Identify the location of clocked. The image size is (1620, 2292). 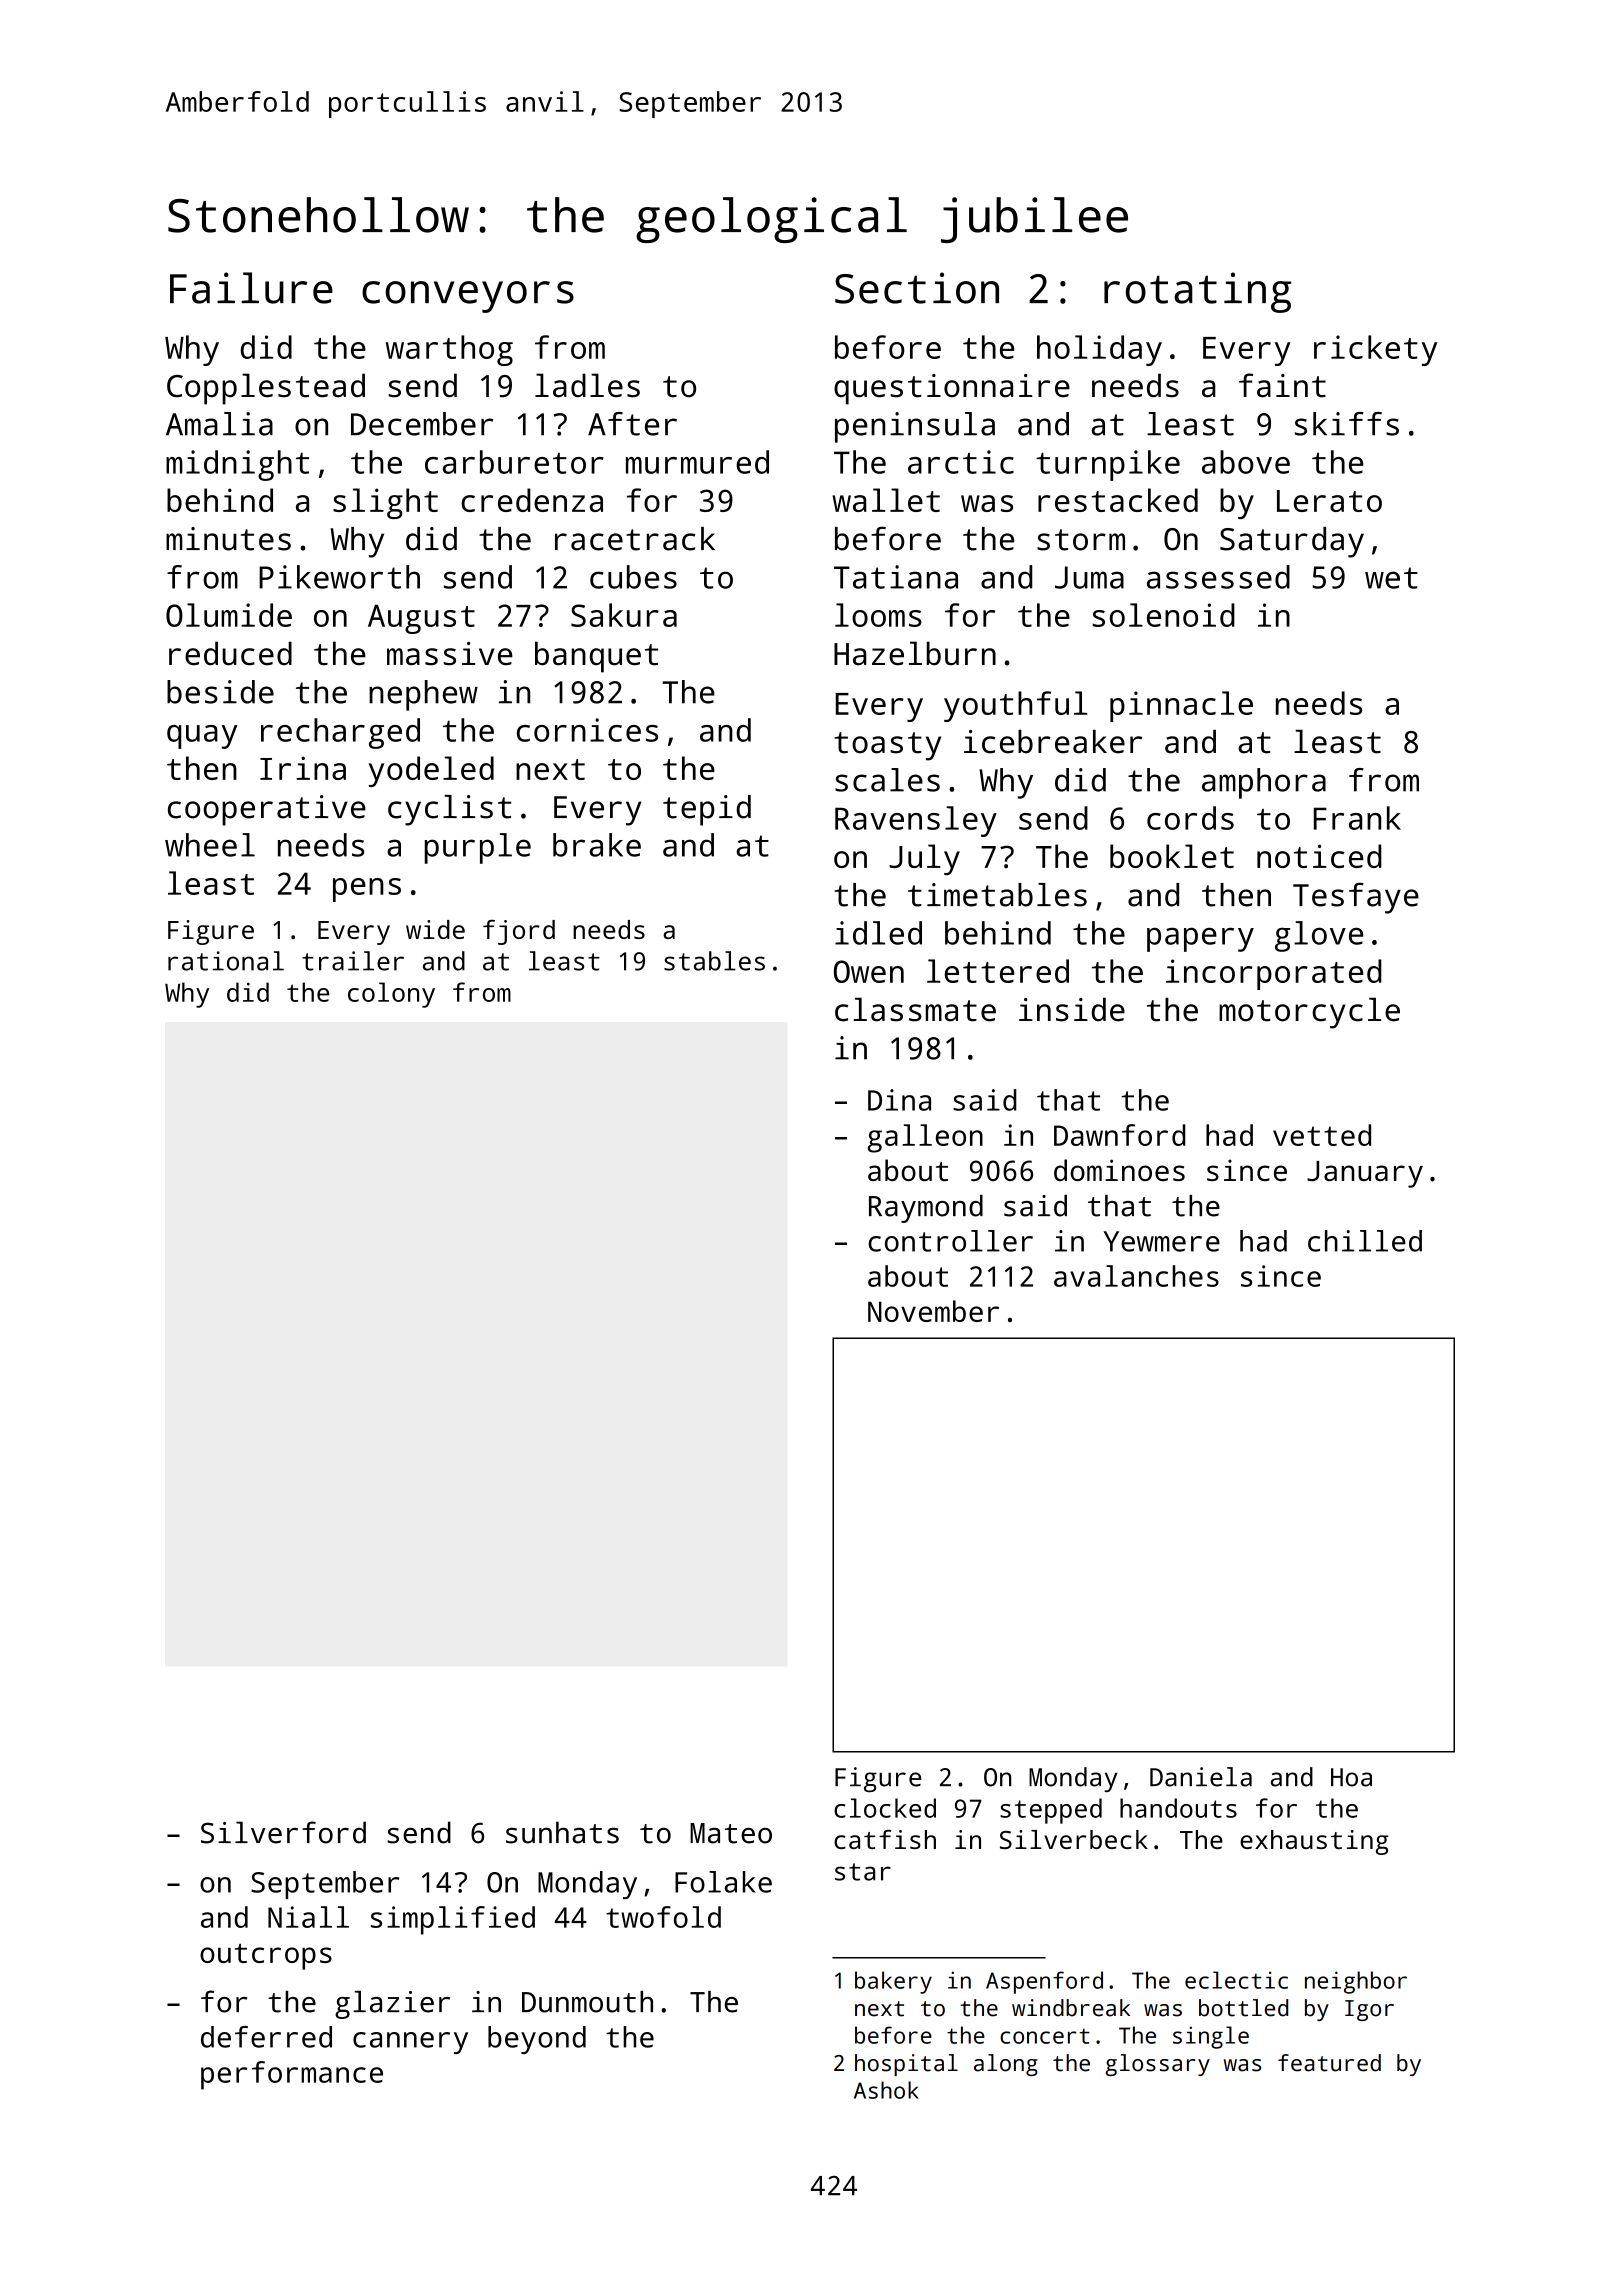
(885, 1808).
